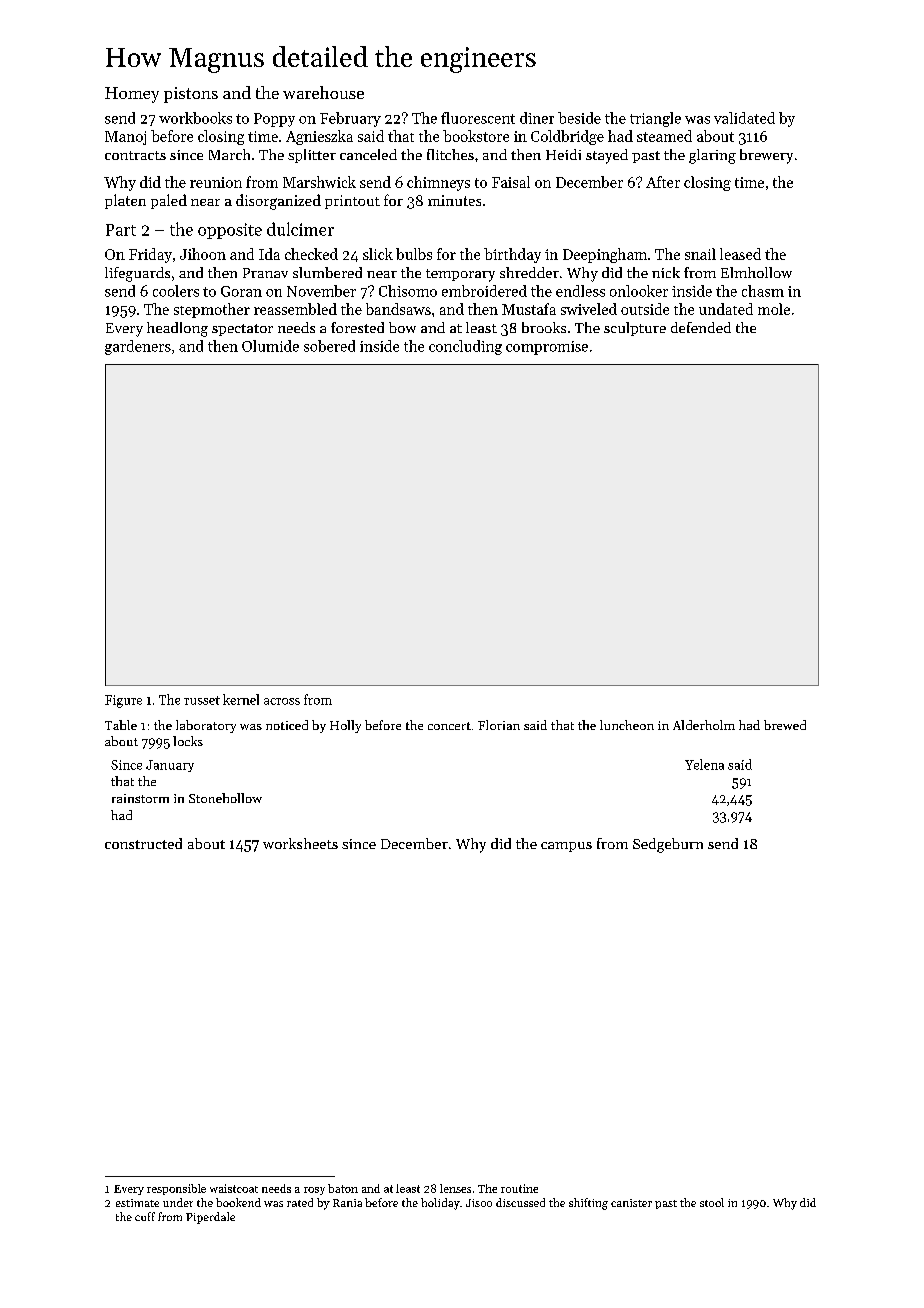 Image resolution: width=924 pixels, height=1308 pixels. Describe the element at coordinates (712, 1202) in the document. I see `stool` at that location.
